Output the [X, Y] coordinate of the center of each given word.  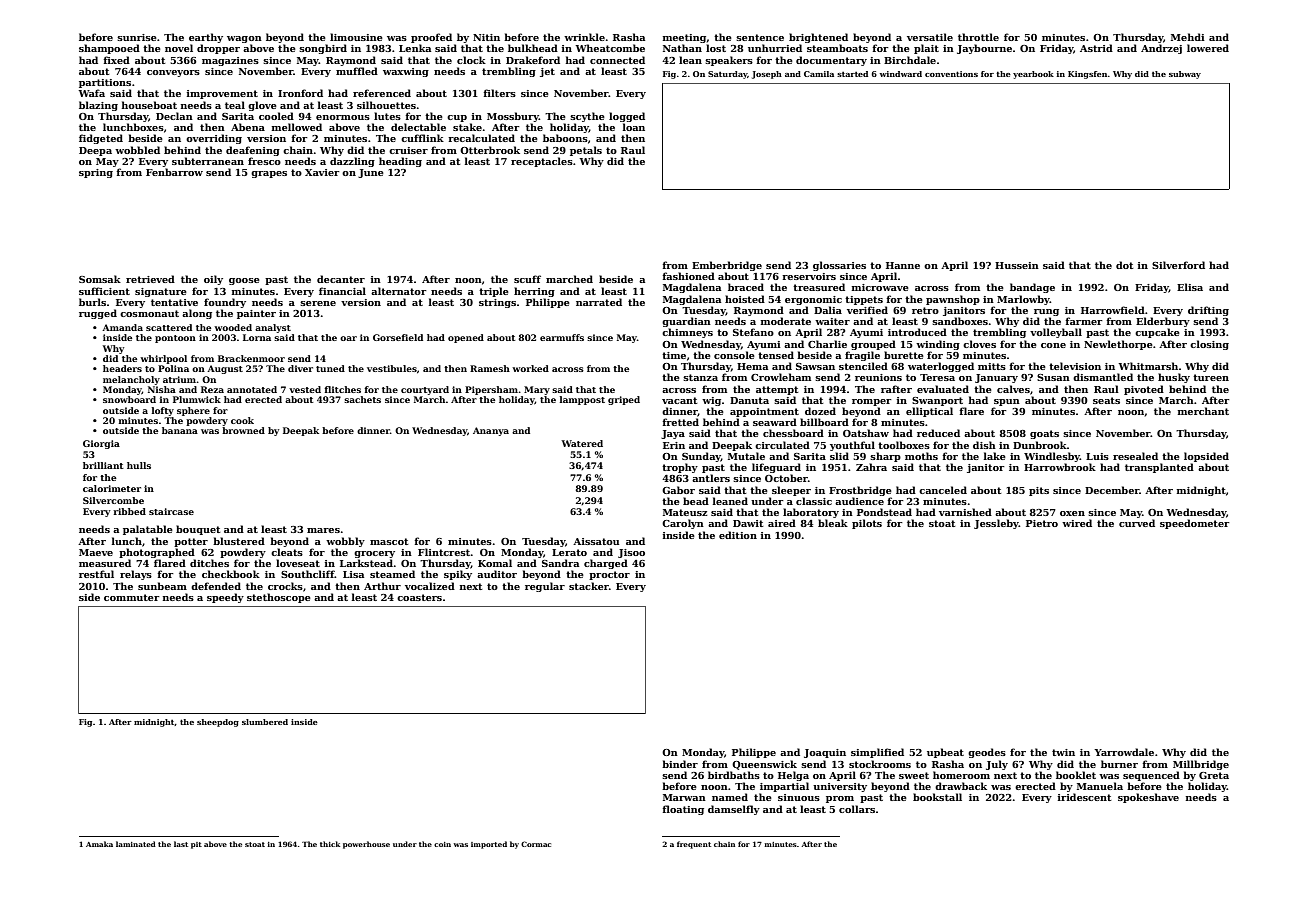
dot [1124, 265]
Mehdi [1188, 37]
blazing [98, 106]
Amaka [99, 844]
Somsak [100, 279]
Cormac [536, 844]
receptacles [542, 162]
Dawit [748, 523]
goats [1044, 434]
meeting [684, 38]
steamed [392, 574]
